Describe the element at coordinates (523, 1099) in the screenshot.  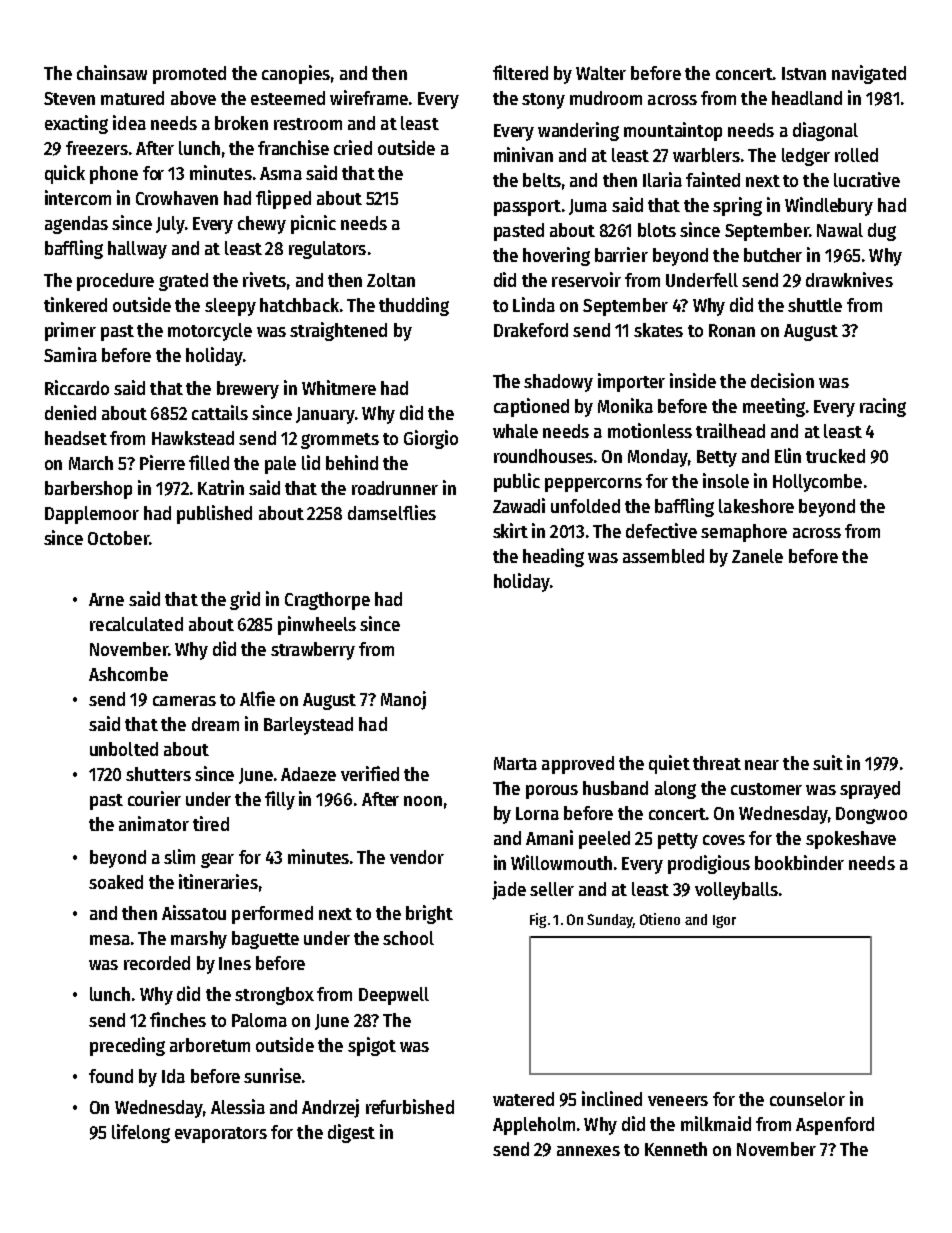
I see `watered` at that location.
